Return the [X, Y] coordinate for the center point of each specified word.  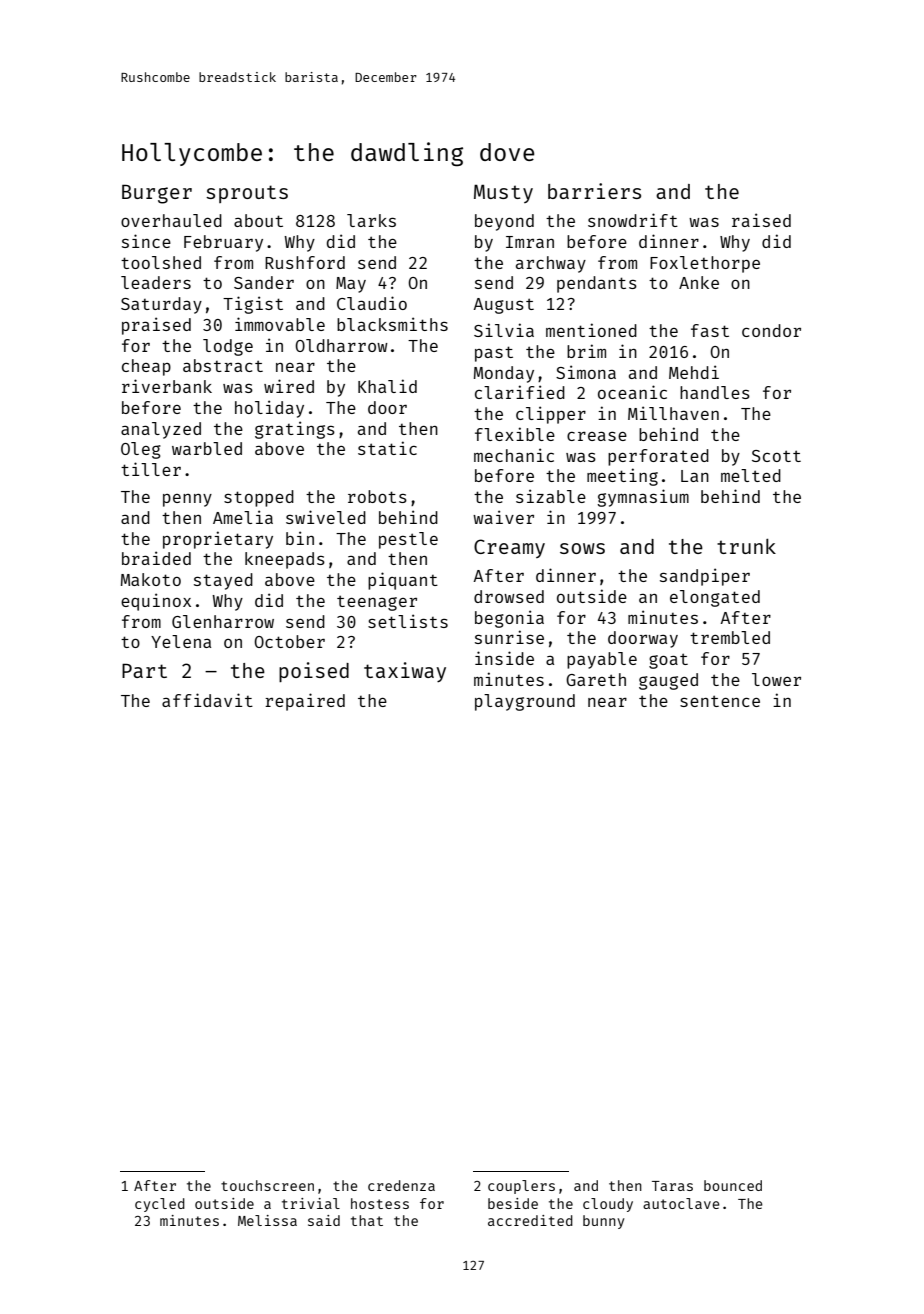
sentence [720, 701]
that [367, 1220]
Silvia [504, 330]
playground [525, 702]
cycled [160, 1205]
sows [582, 548]
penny [187, 500]
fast [710, 330]
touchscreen [267, 1185]
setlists [408, 621]
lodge [228, 347]
